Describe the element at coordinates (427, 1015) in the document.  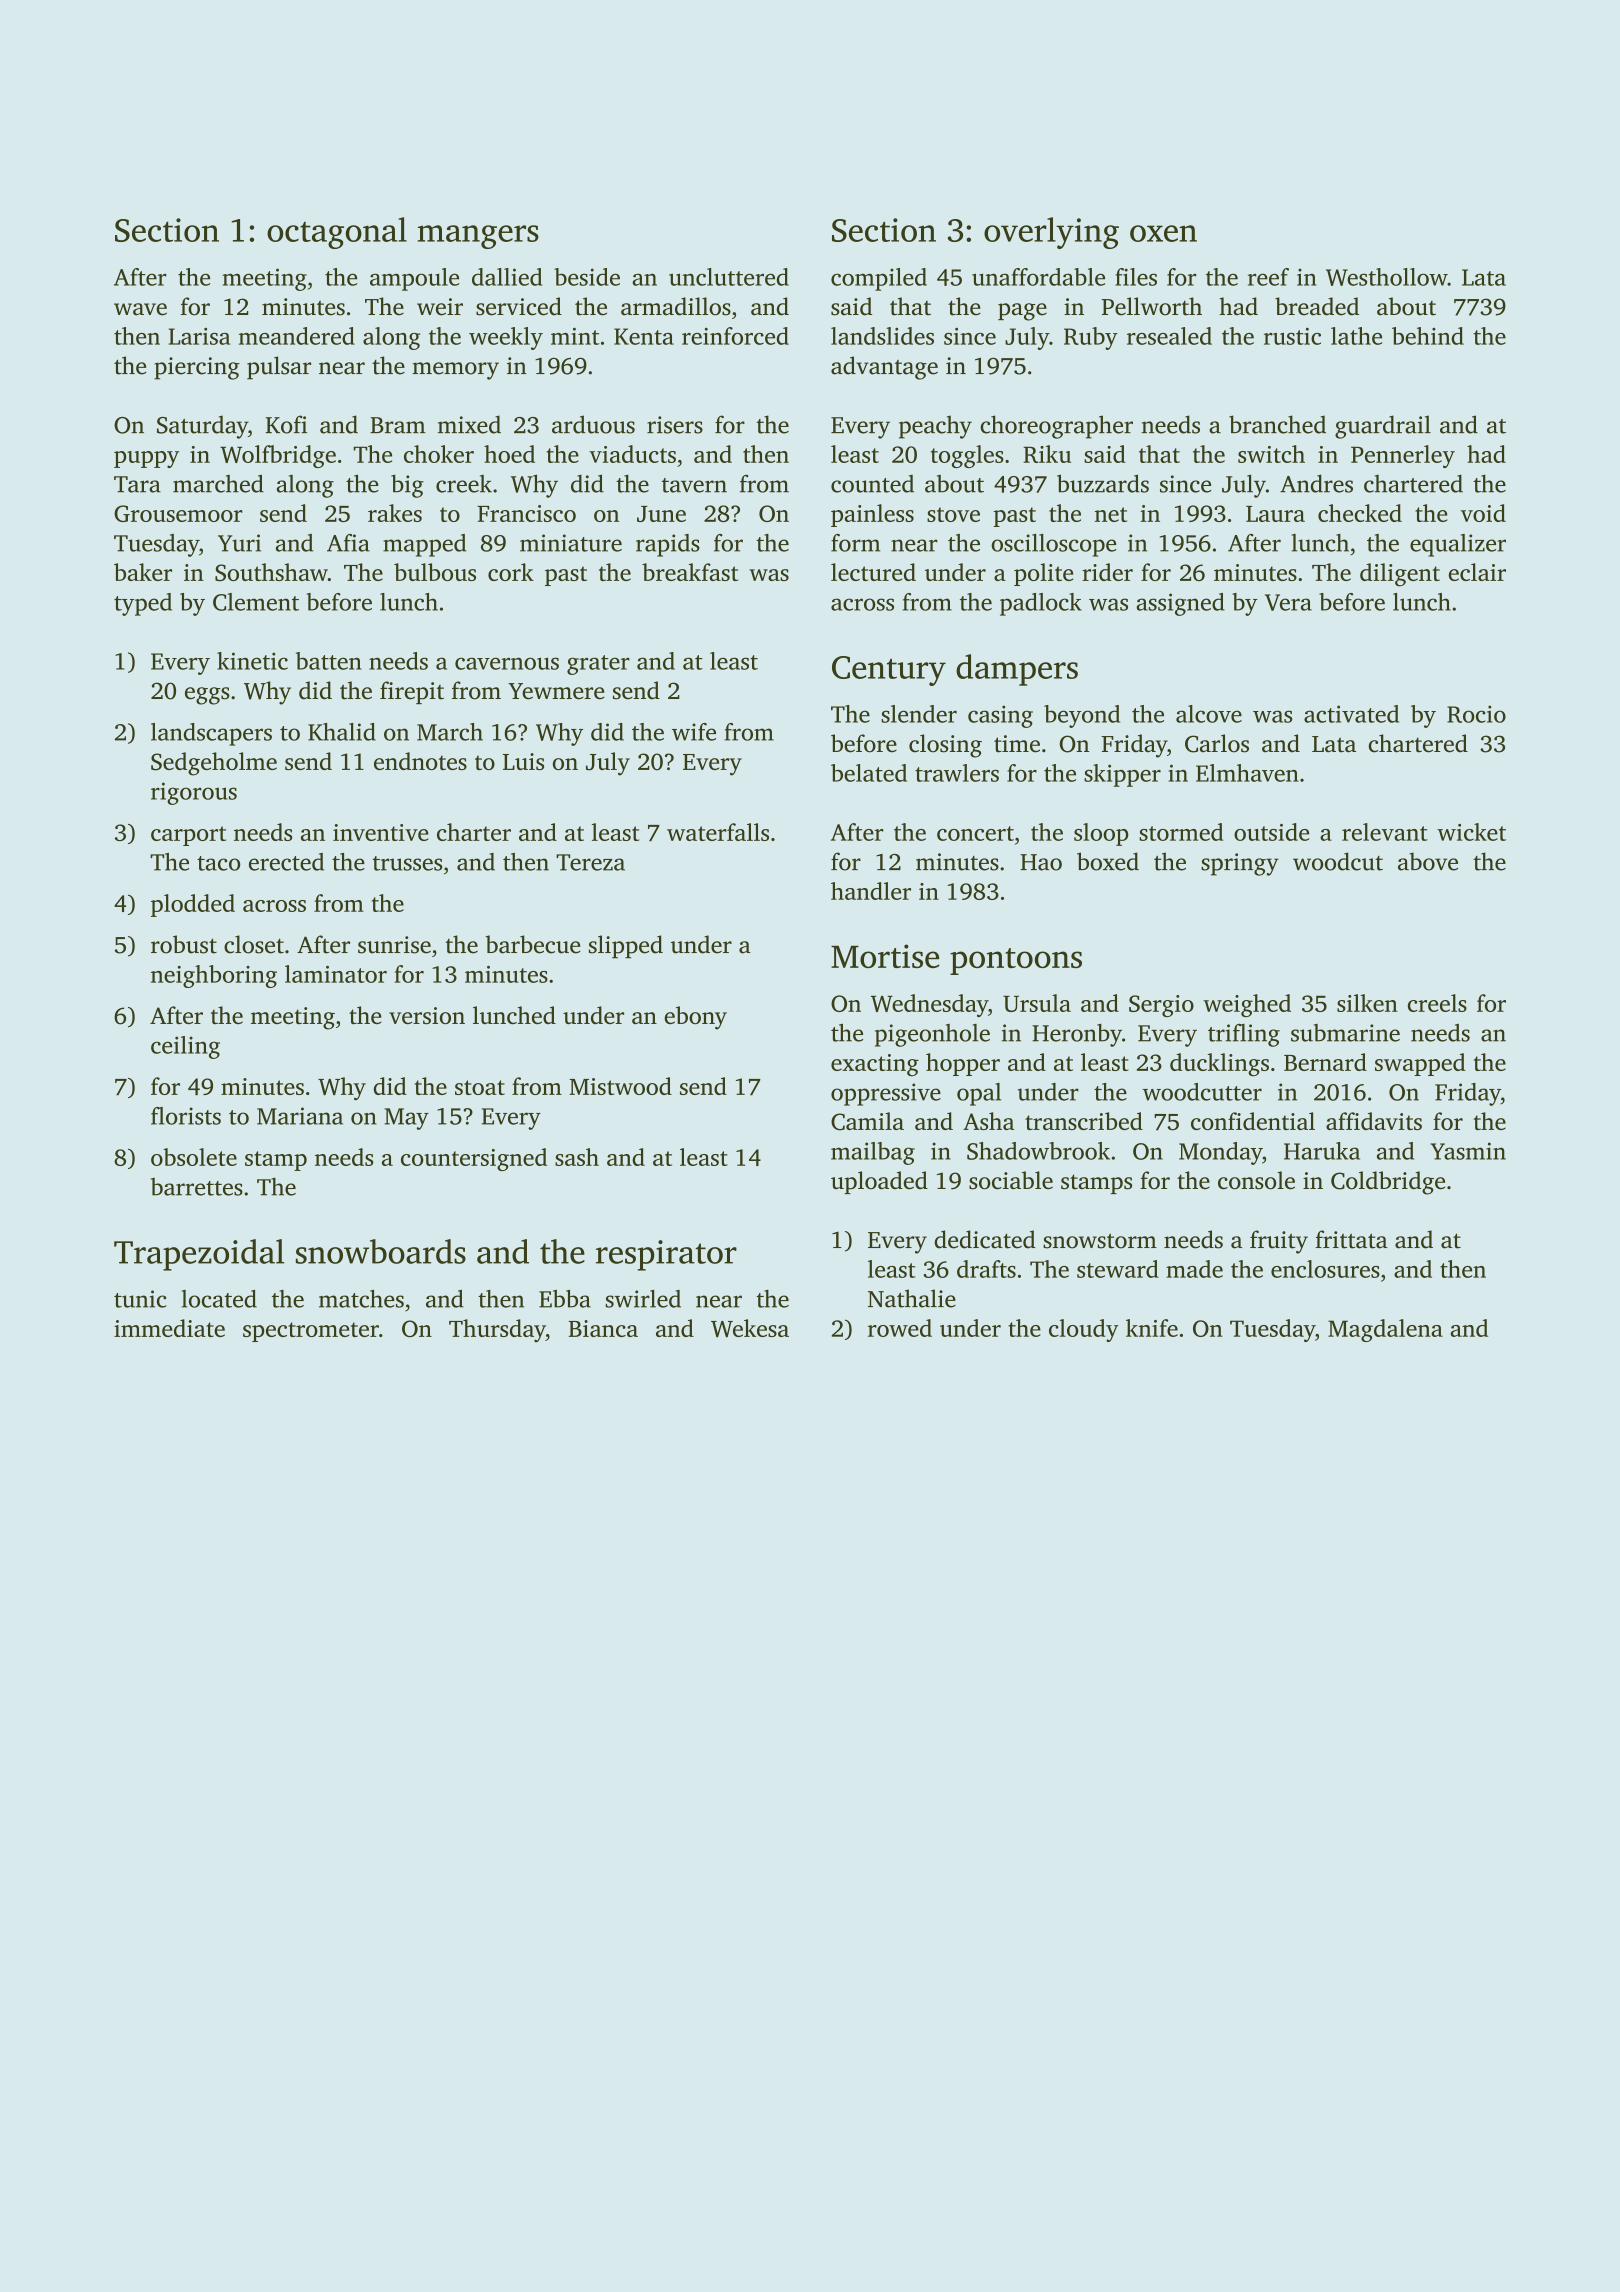
I see `version` at that location.
